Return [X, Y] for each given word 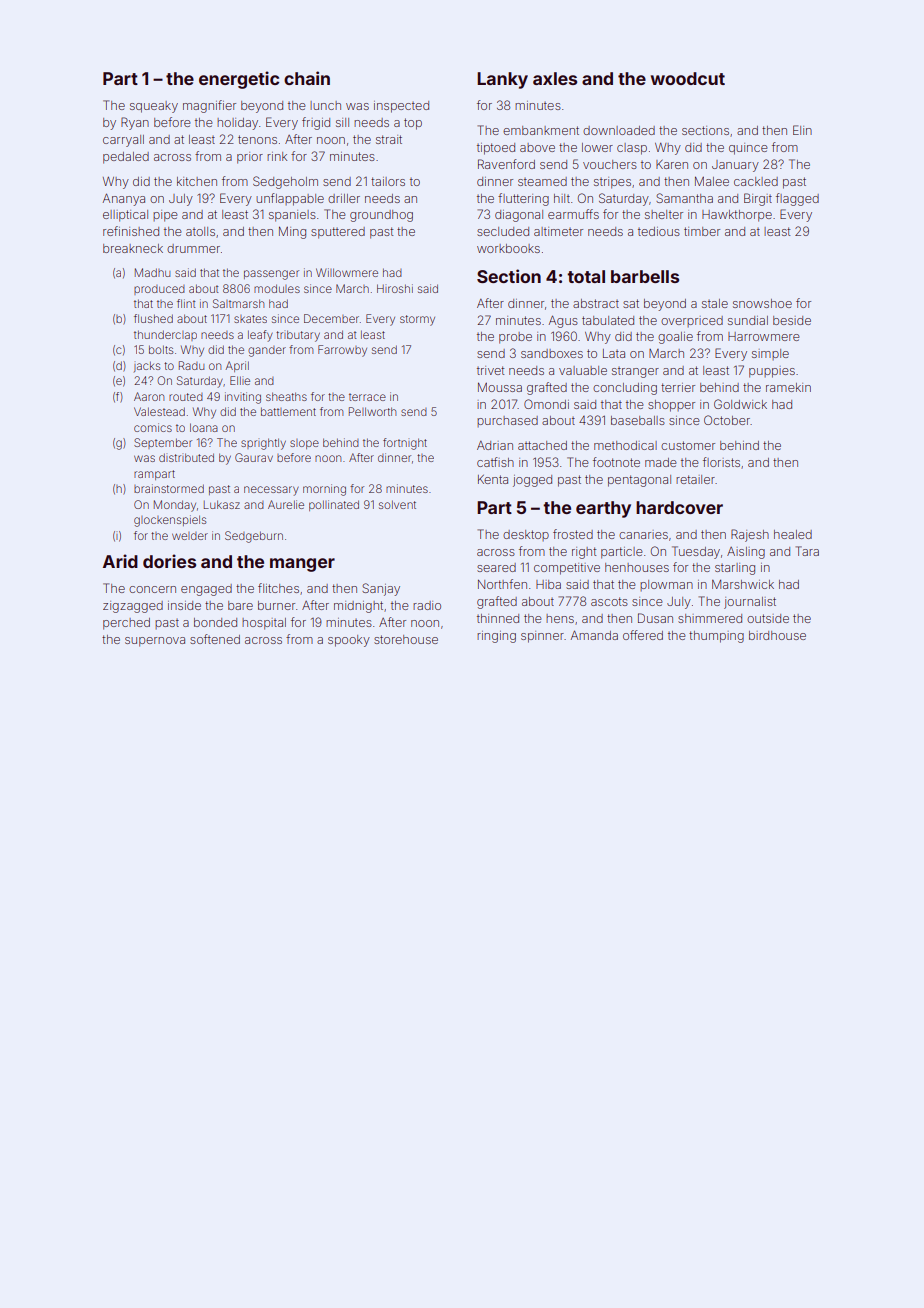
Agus [563, 321]
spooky [349, 641]
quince [748, 149]
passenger [271, 275]
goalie [675, 338]
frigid [316, 123]
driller [344, 198]
